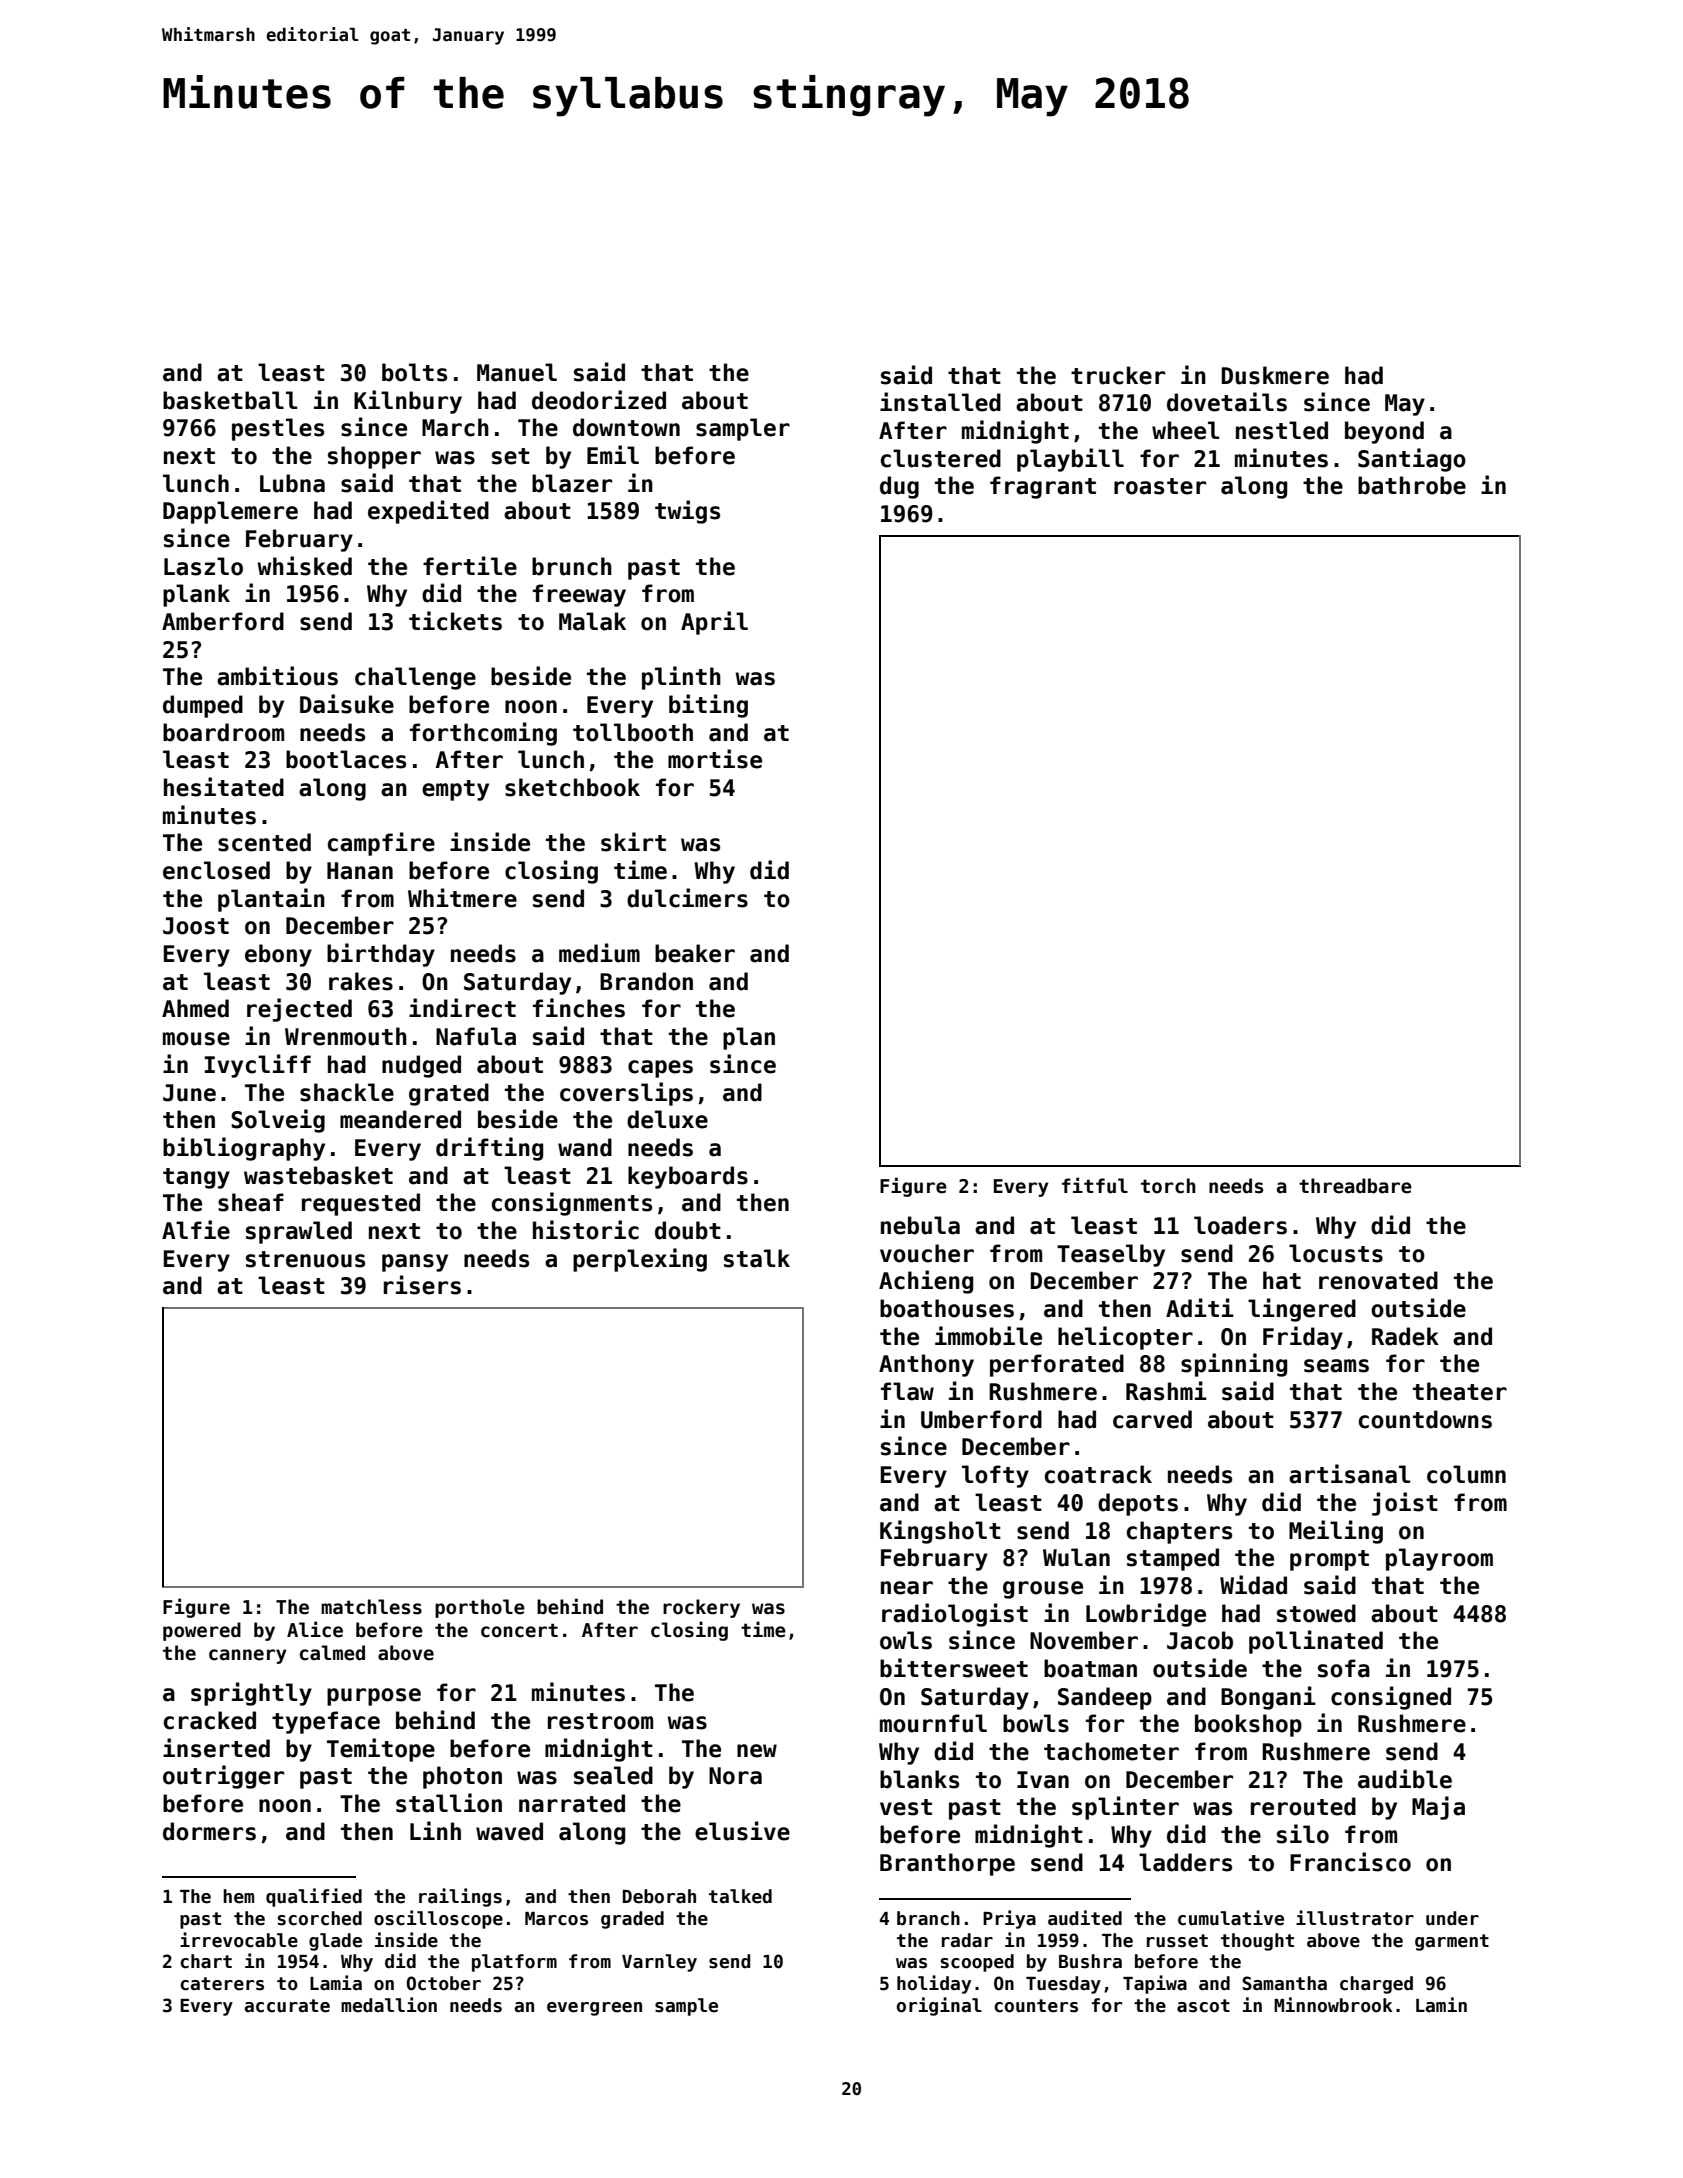 Image resolution: width=1683 pixels, height=2178 pixels. Describe the element at coordinates (681, 678) in the page. I see `plinth` at that location.
